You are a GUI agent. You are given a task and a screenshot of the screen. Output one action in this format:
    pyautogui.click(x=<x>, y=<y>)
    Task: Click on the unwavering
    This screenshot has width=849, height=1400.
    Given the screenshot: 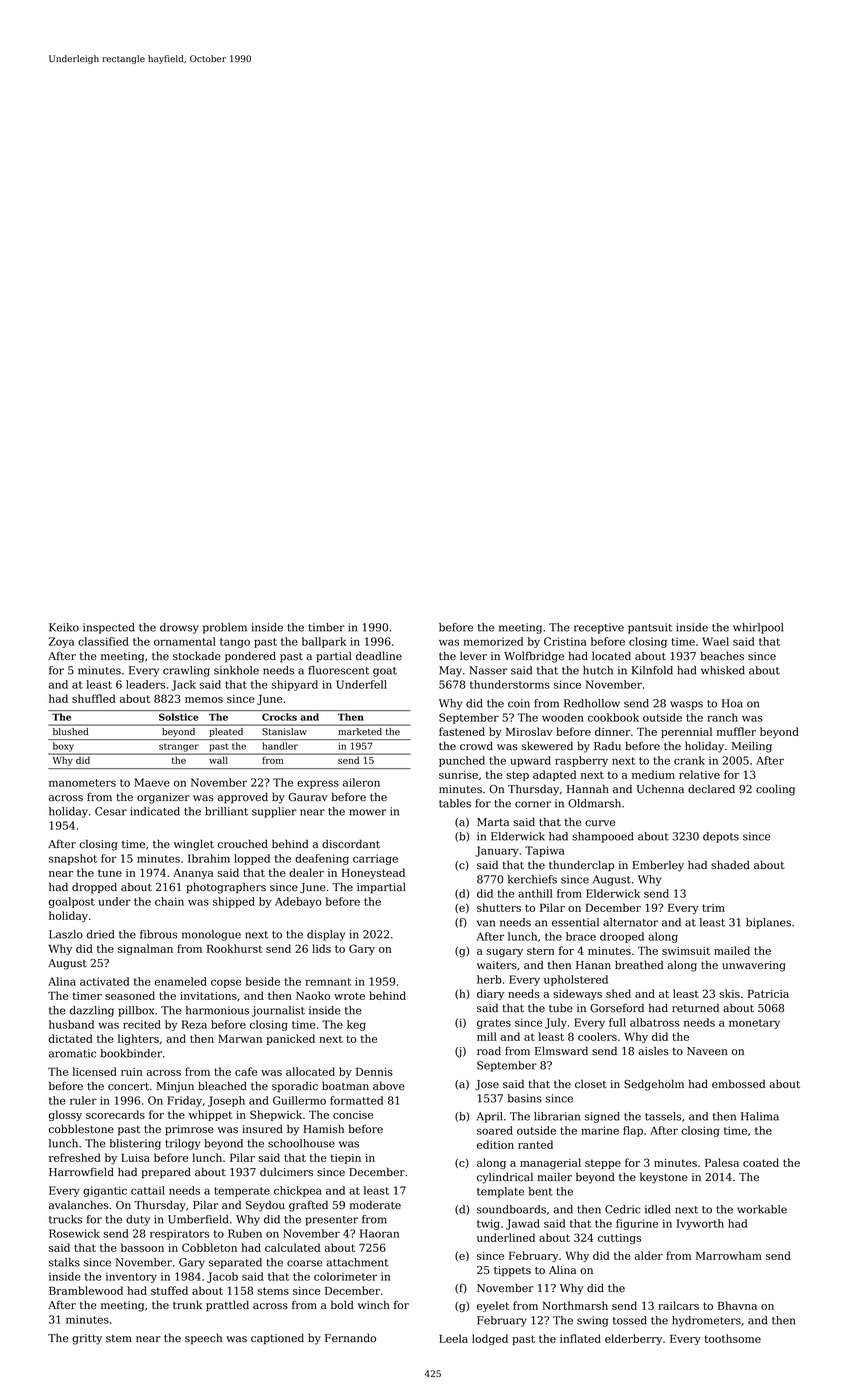 What is the action you would take?
    pyautogui.click(x=754, y=966)
